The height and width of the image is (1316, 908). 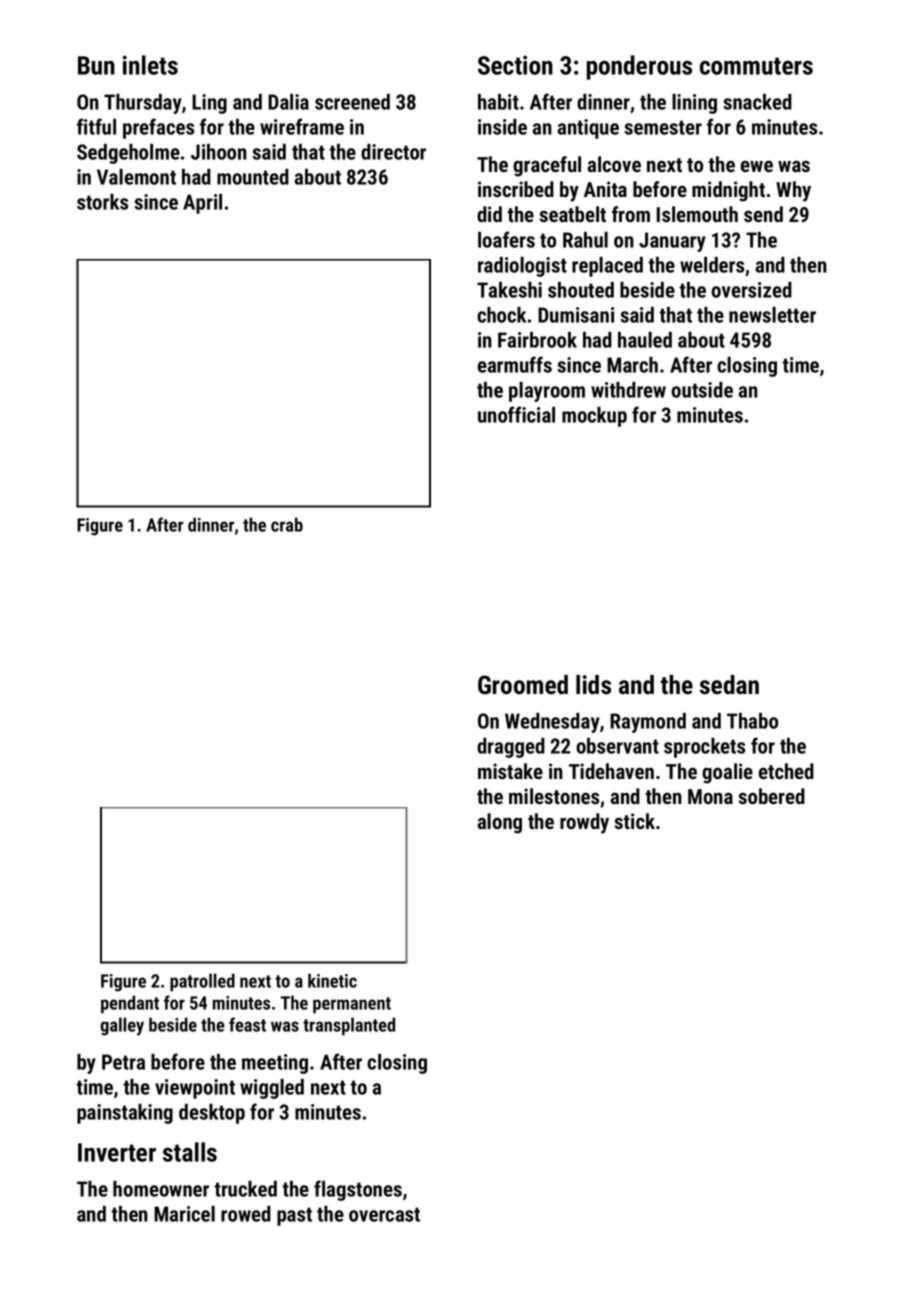 I want to click on along, so click(x=499, y=823).
